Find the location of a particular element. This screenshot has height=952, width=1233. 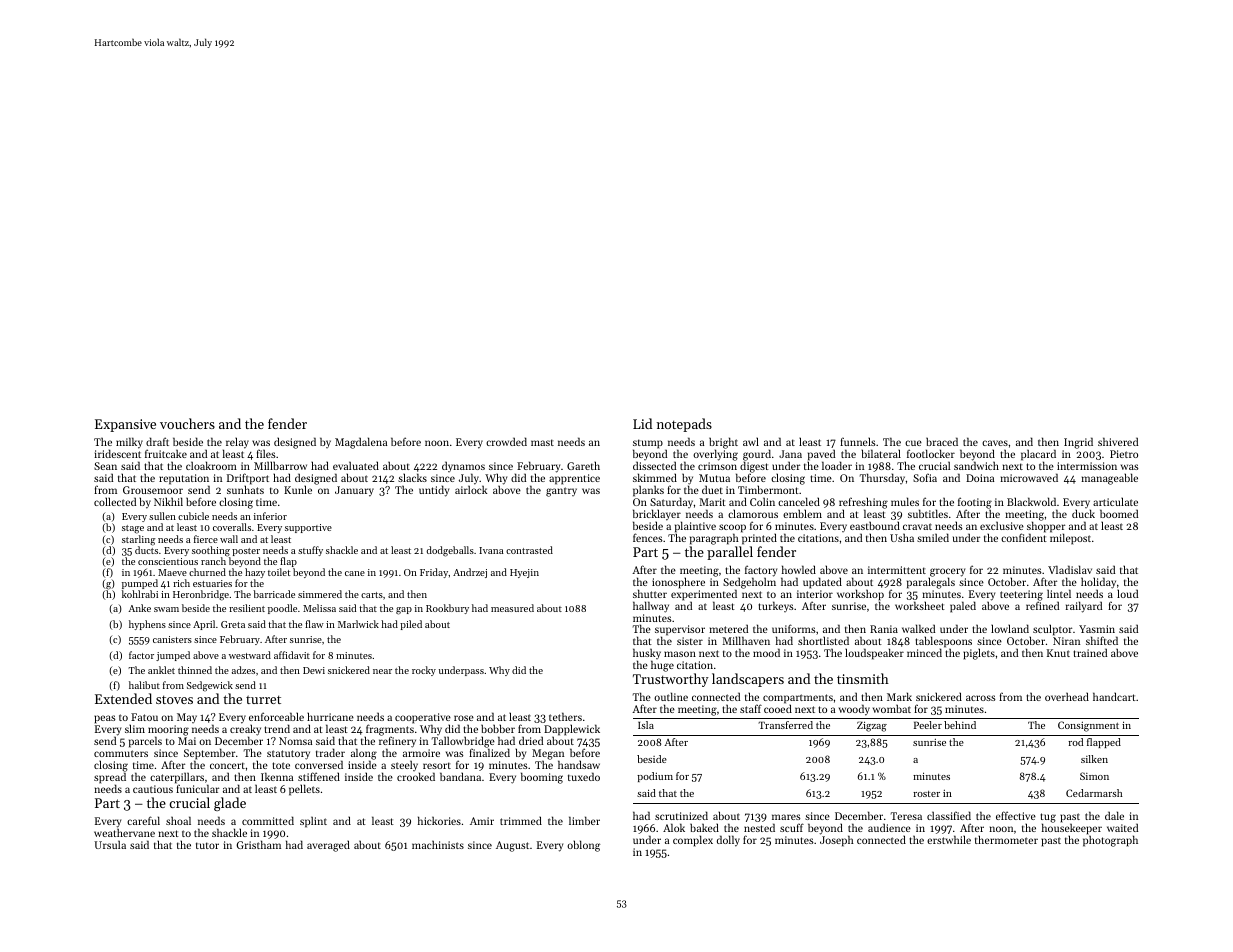

trend is located at coordinates (277, 728).
